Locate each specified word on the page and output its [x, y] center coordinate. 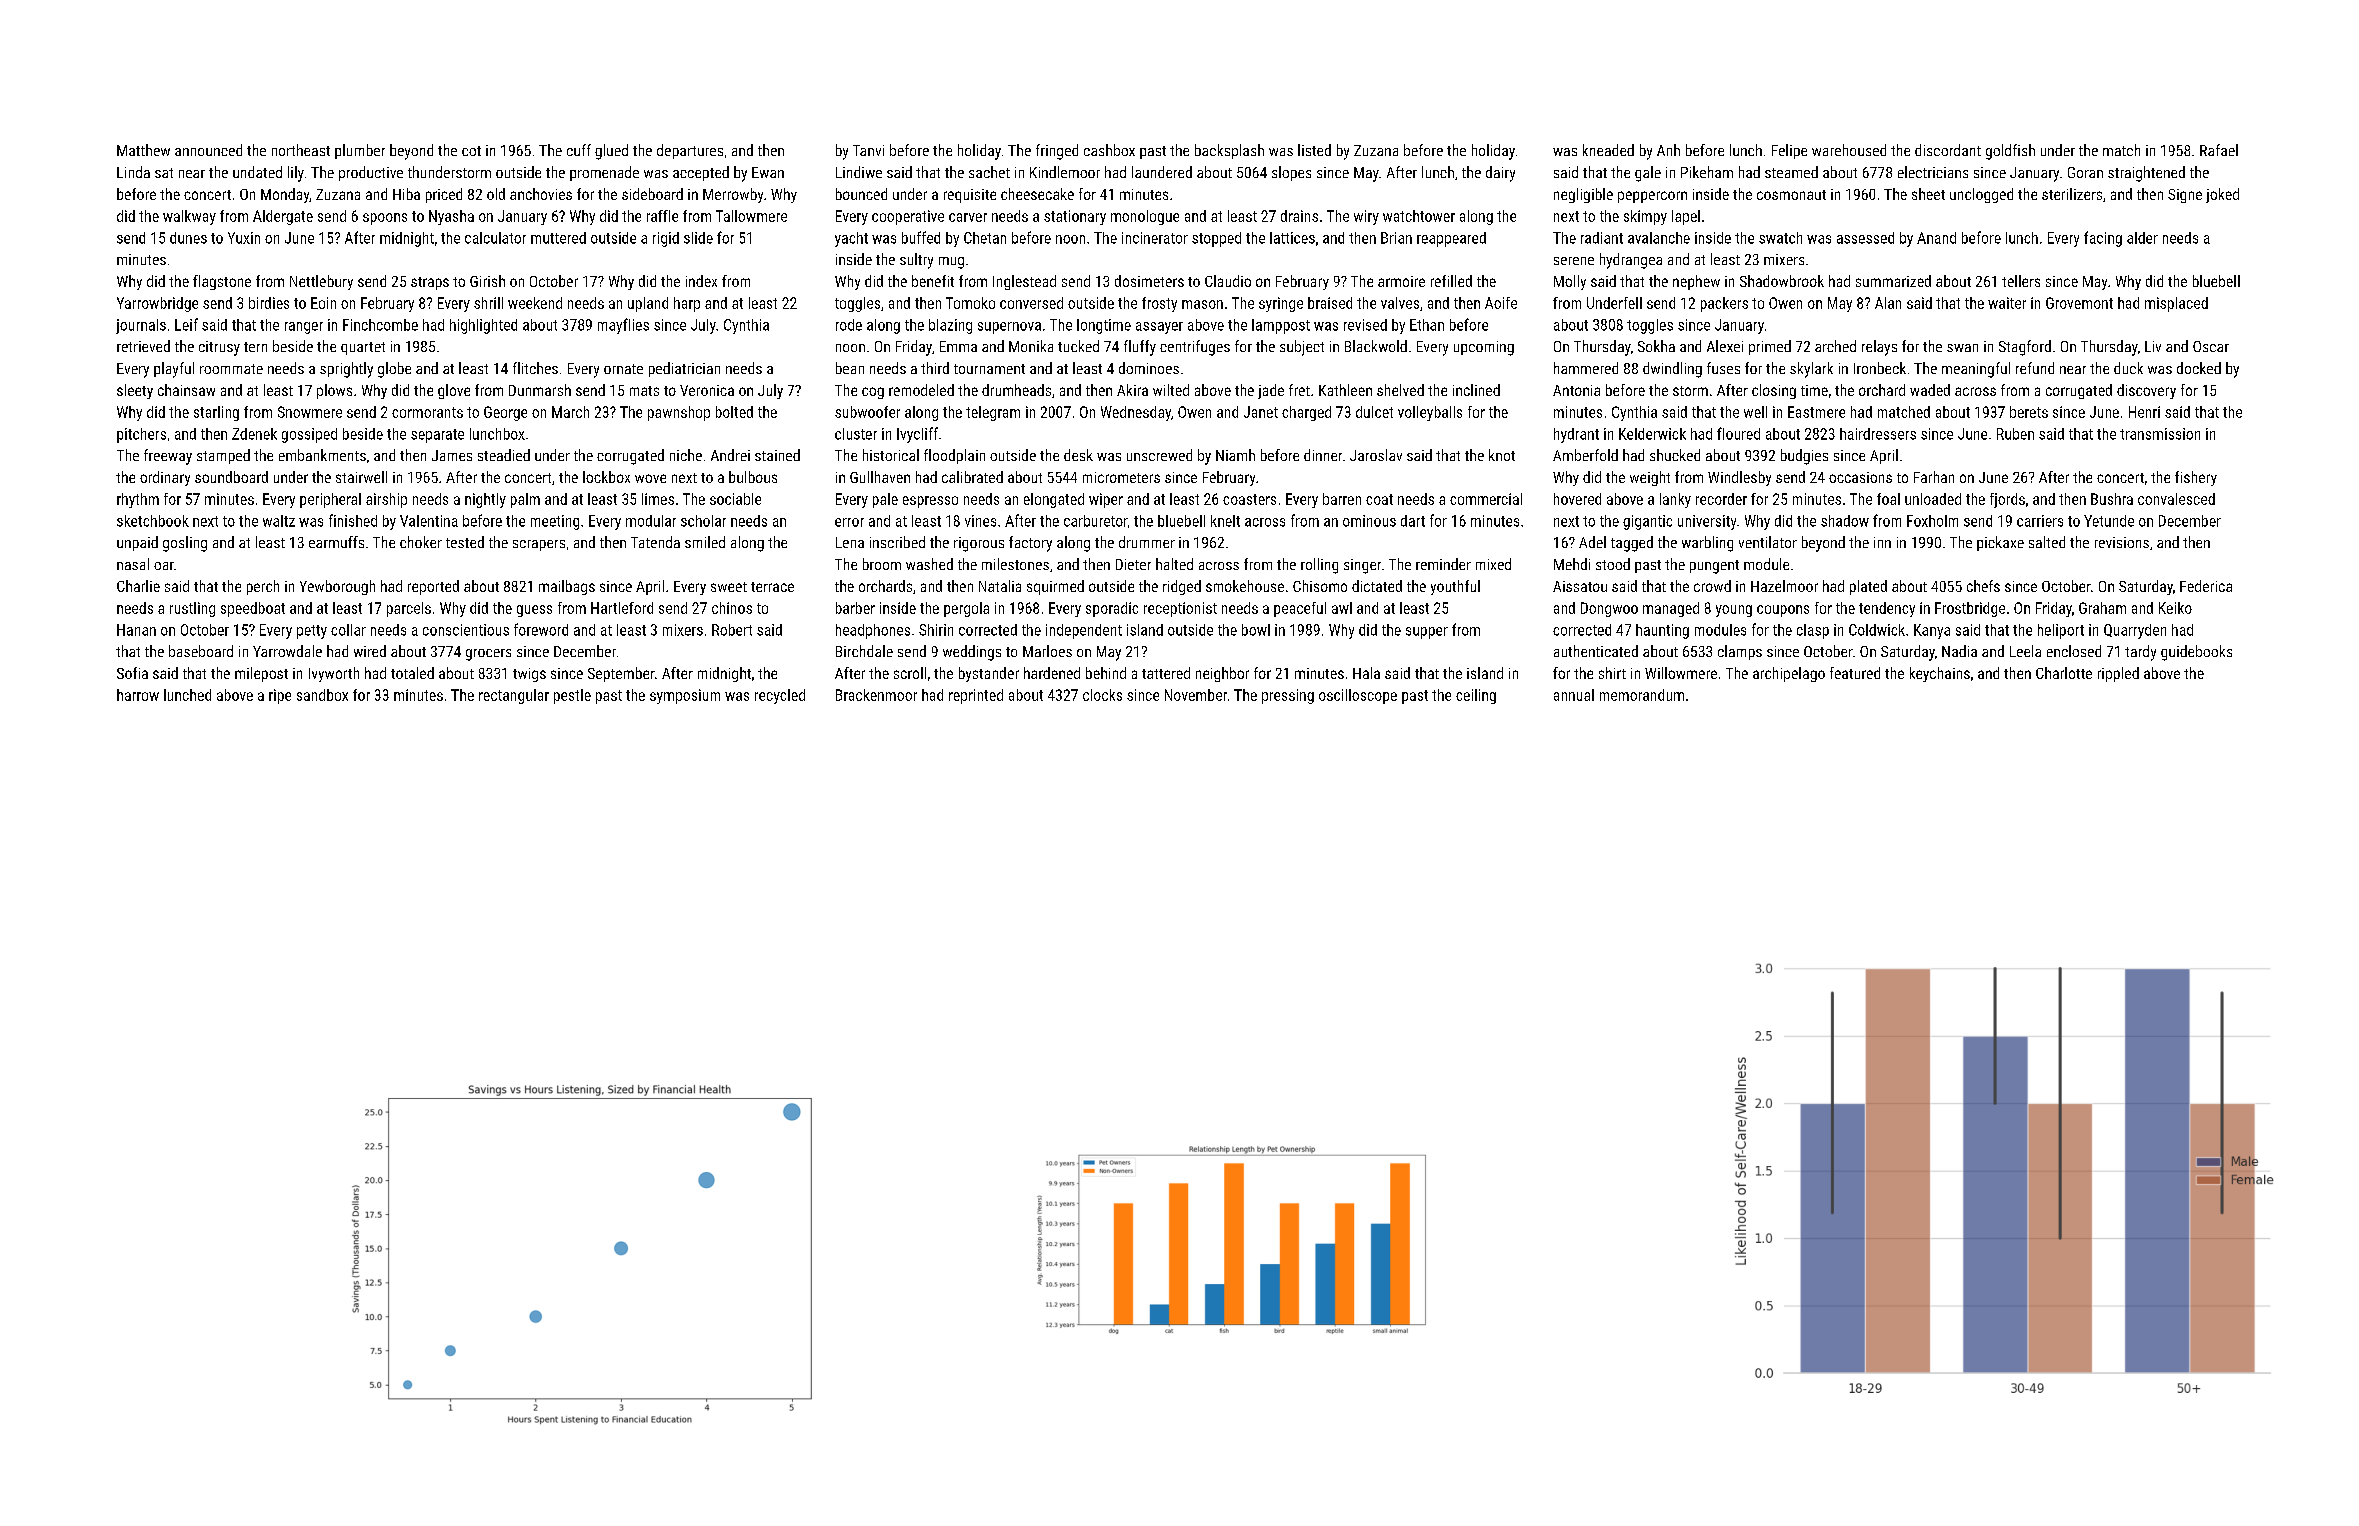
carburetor [1095, 521]
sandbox [322, 695]
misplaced [2176, 304]
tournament [989, 369]
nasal [133, 564]
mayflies [623, 326]
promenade [604, 173]
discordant [1948, 150]
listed [1314, 150]
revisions [2122, 542]
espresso [930, 502]
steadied [504, 455]
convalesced [2176, 499]
